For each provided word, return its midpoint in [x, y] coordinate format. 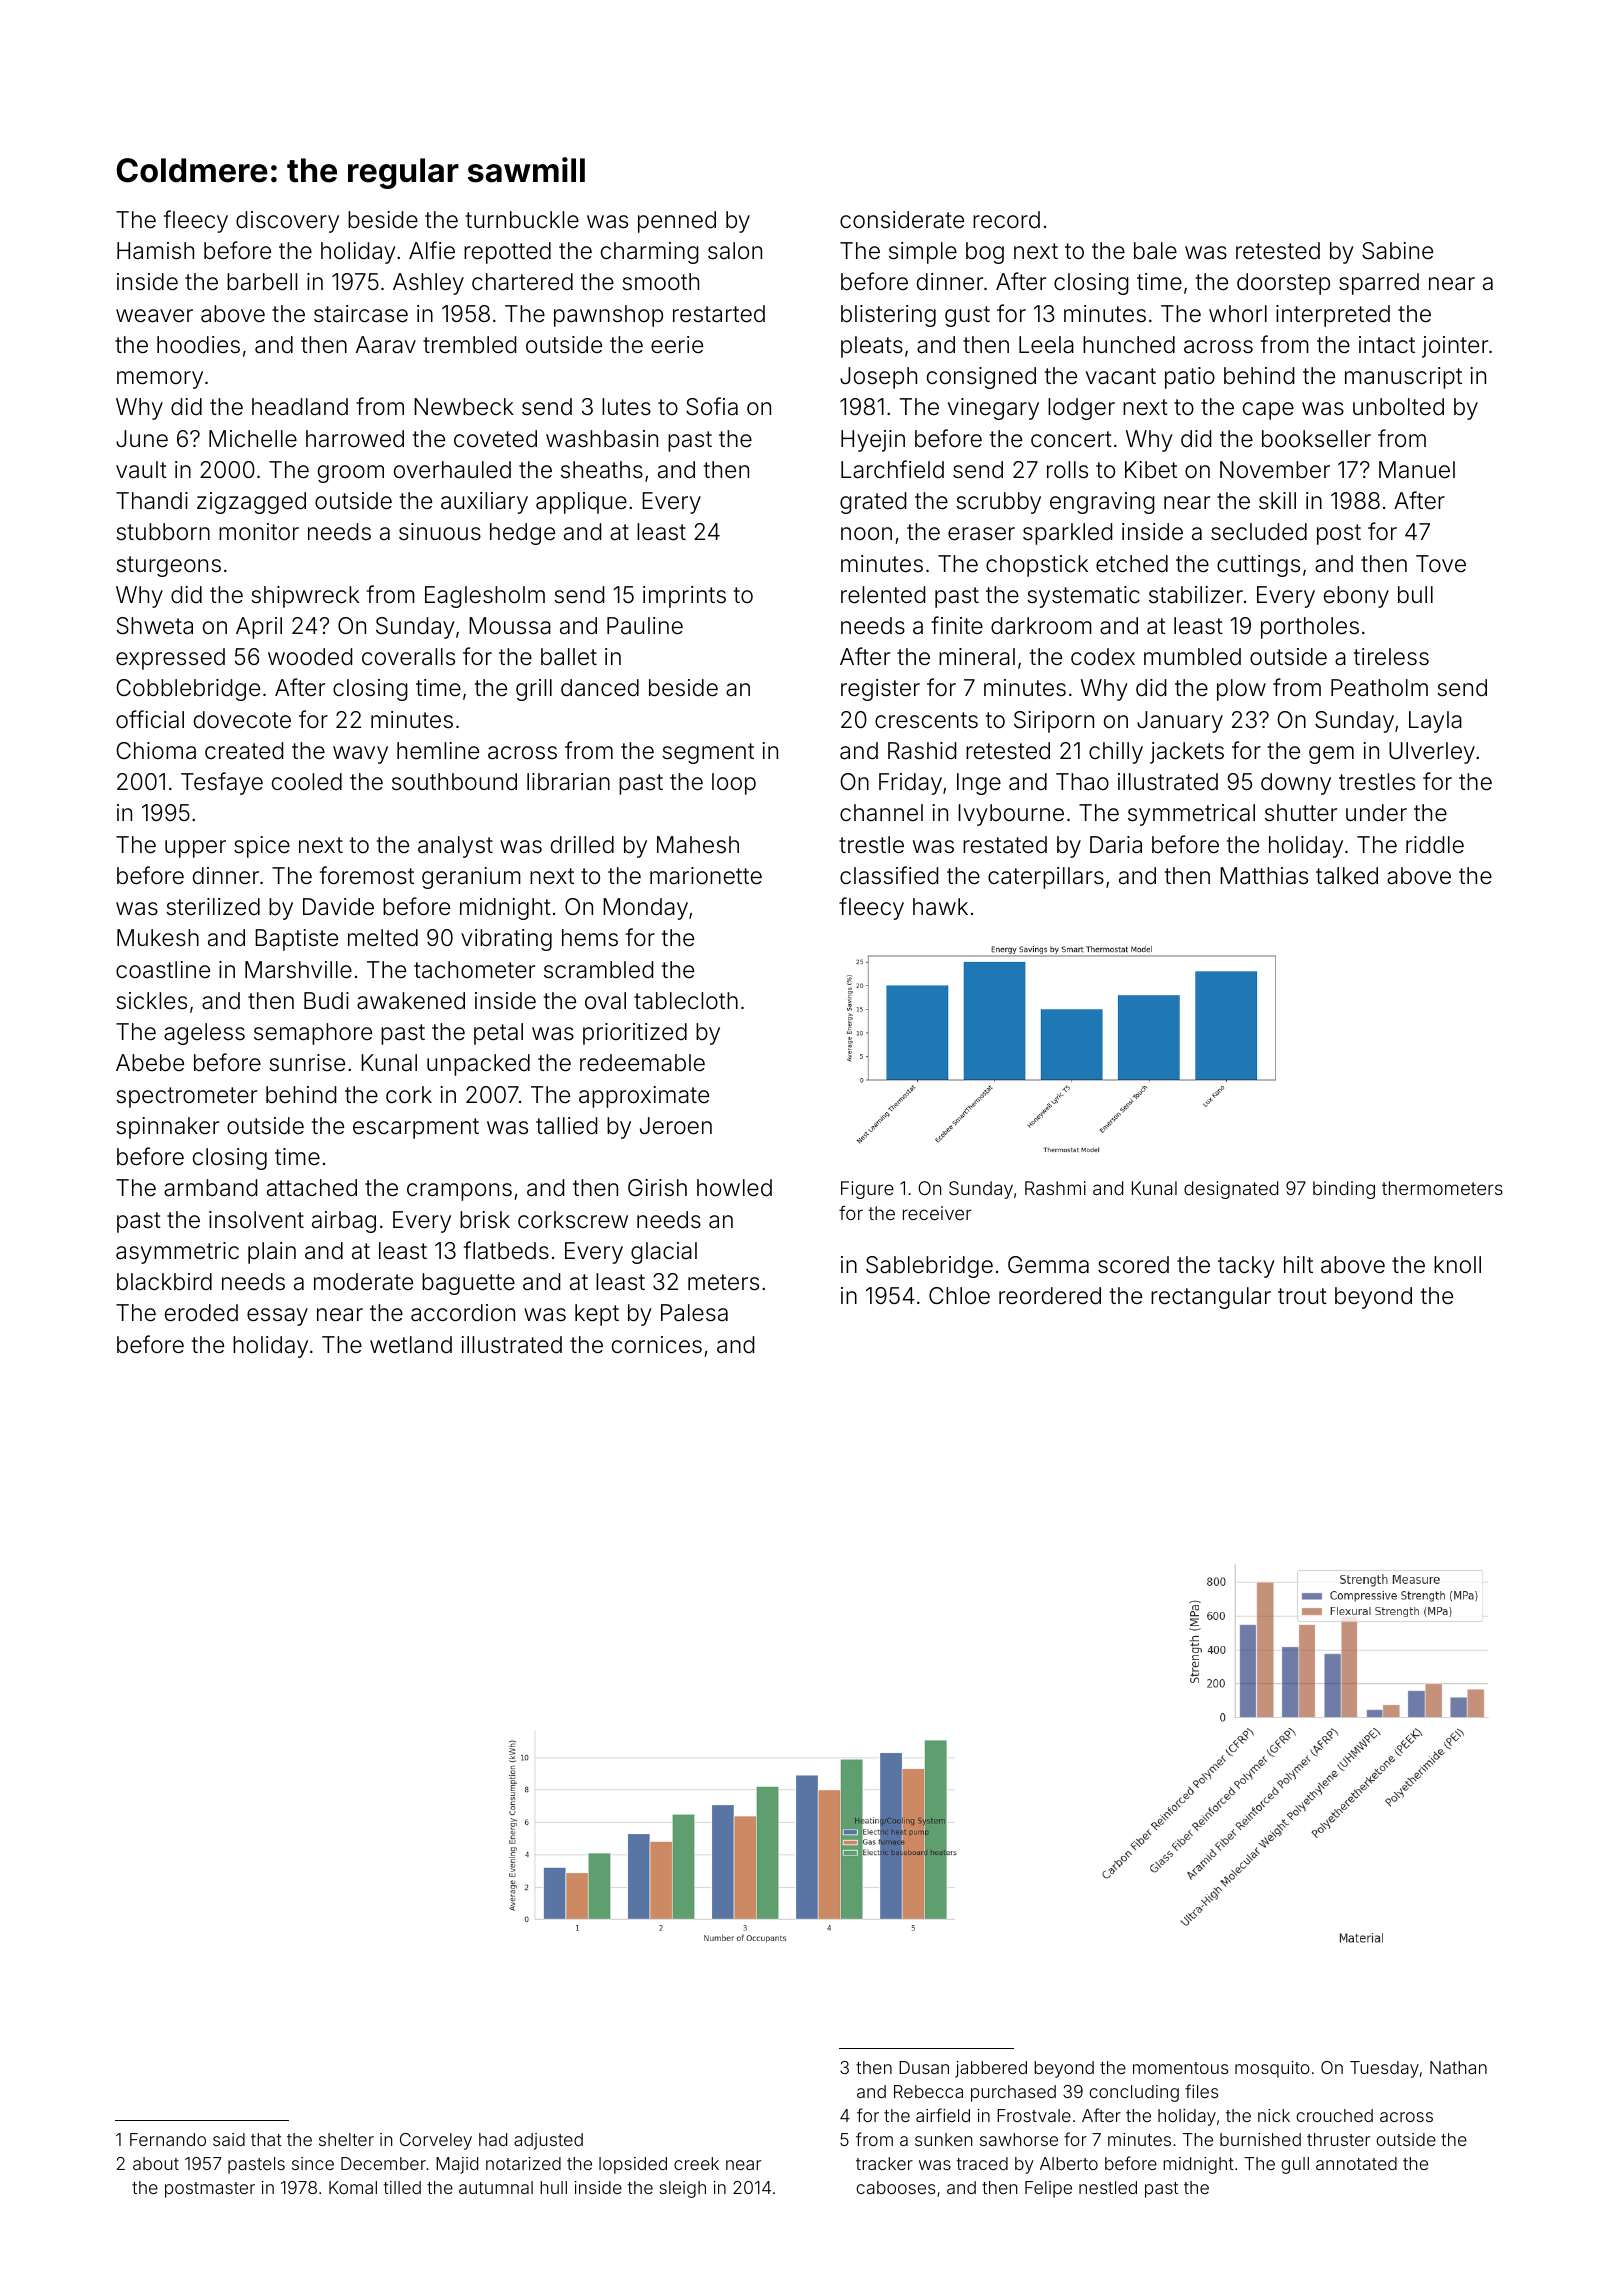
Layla [1435, 722]
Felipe [1048, 2189]
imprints [684, 597]
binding [1344, 1190]
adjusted [548, 2141]
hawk [940, 907]
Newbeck [464, 406]
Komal [353, 2187]
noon [866, 534]
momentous [1180, 2068]
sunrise [307, 1063]
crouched [1334, 2115]
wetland [411, 1345]
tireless [1391, 657]
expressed [170, 659]
